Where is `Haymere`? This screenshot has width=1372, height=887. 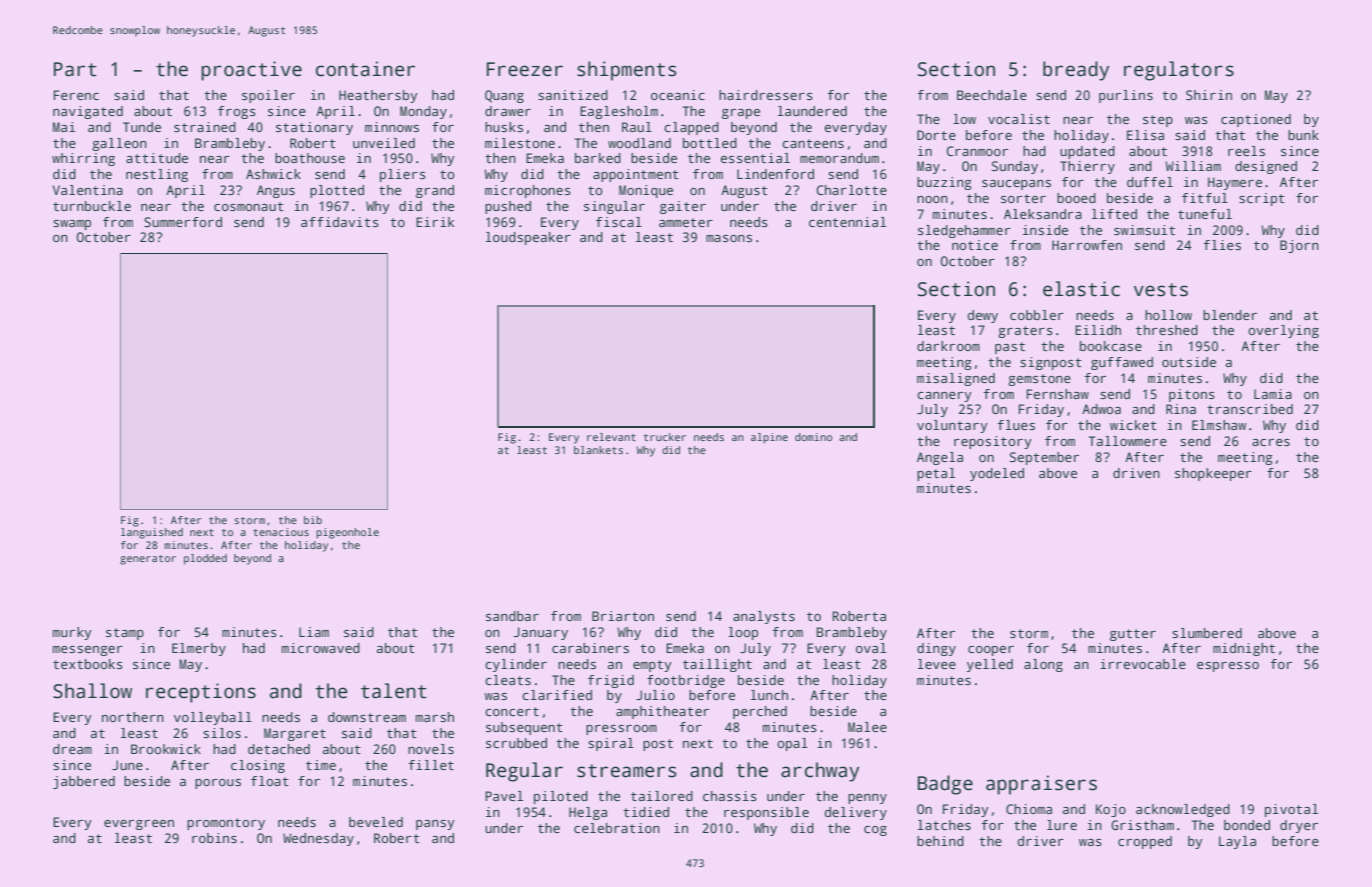 Haymere is located at coordinates (1235, 183).
